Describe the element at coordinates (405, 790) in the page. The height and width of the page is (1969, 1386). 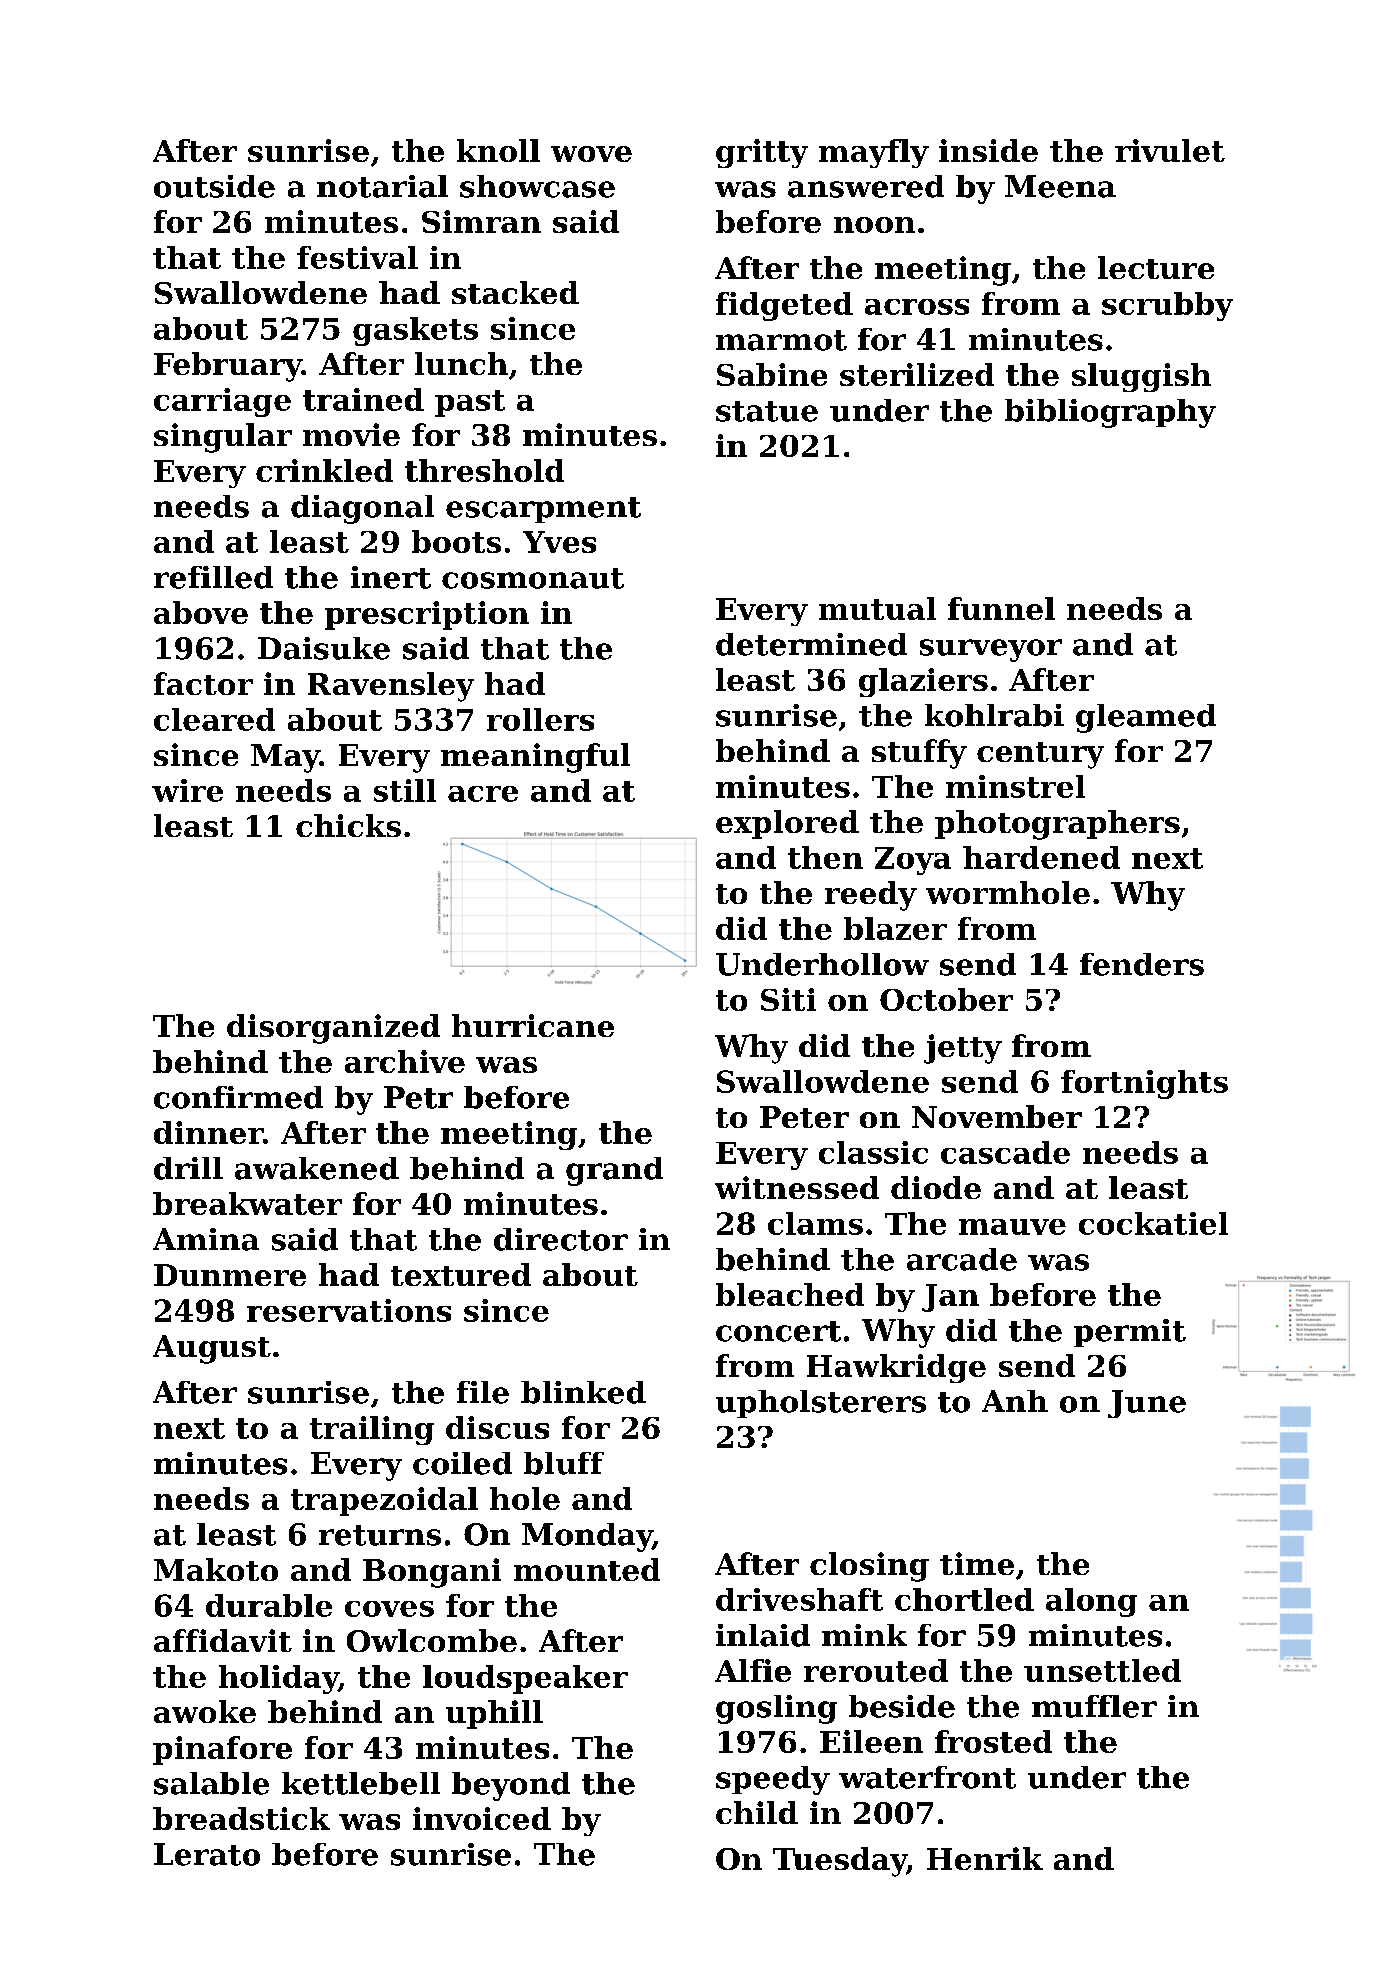
I see `still` at that location.
